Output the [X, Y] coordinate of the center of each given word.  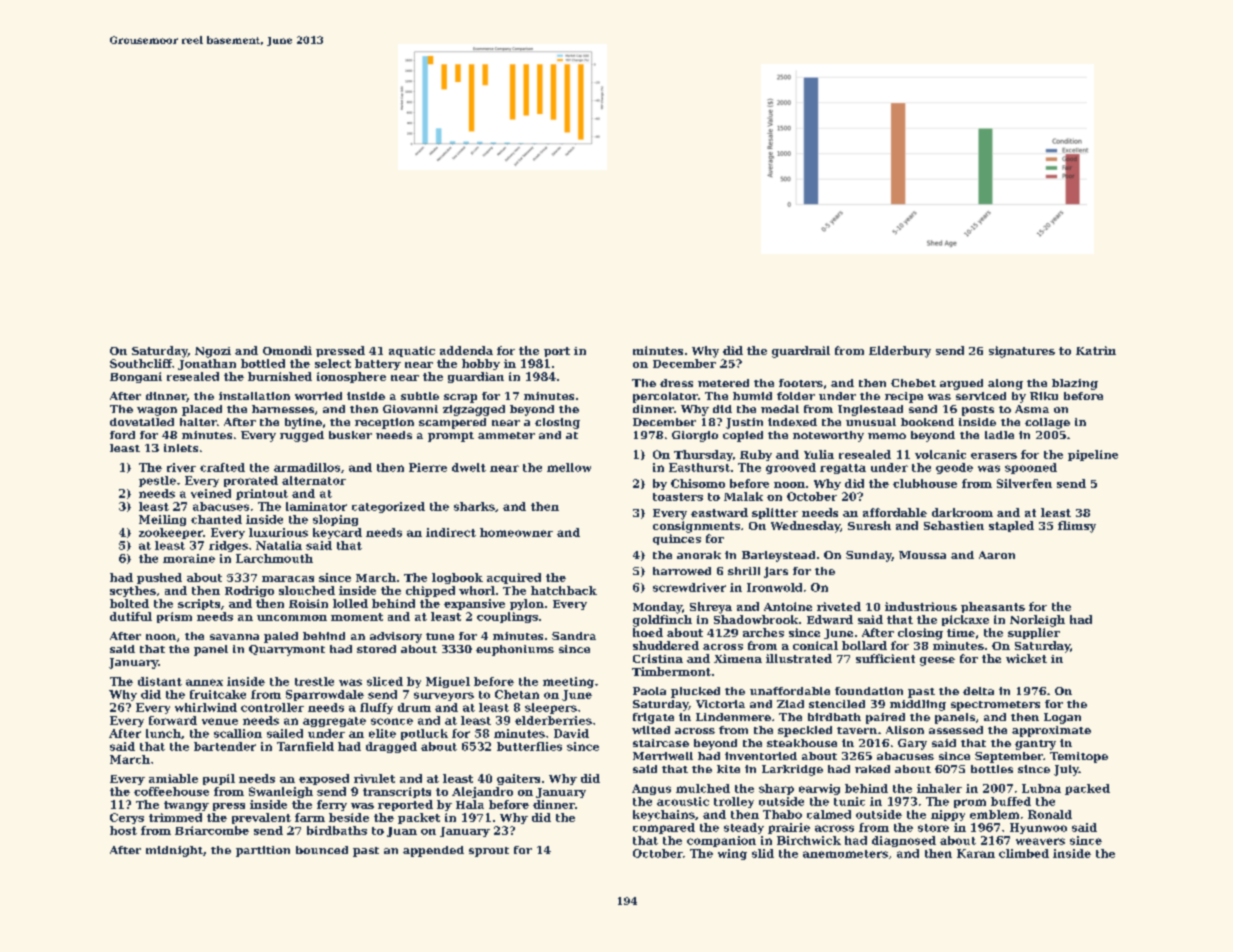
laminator [316, 506]
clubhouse [925, 483]
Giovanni [410, 409]
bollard [864, 645]
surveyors [444, 696]
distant [160, 681]
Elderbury [900, 352]
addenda [466, 350]
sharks [474, 506]
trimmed [175, 817]
